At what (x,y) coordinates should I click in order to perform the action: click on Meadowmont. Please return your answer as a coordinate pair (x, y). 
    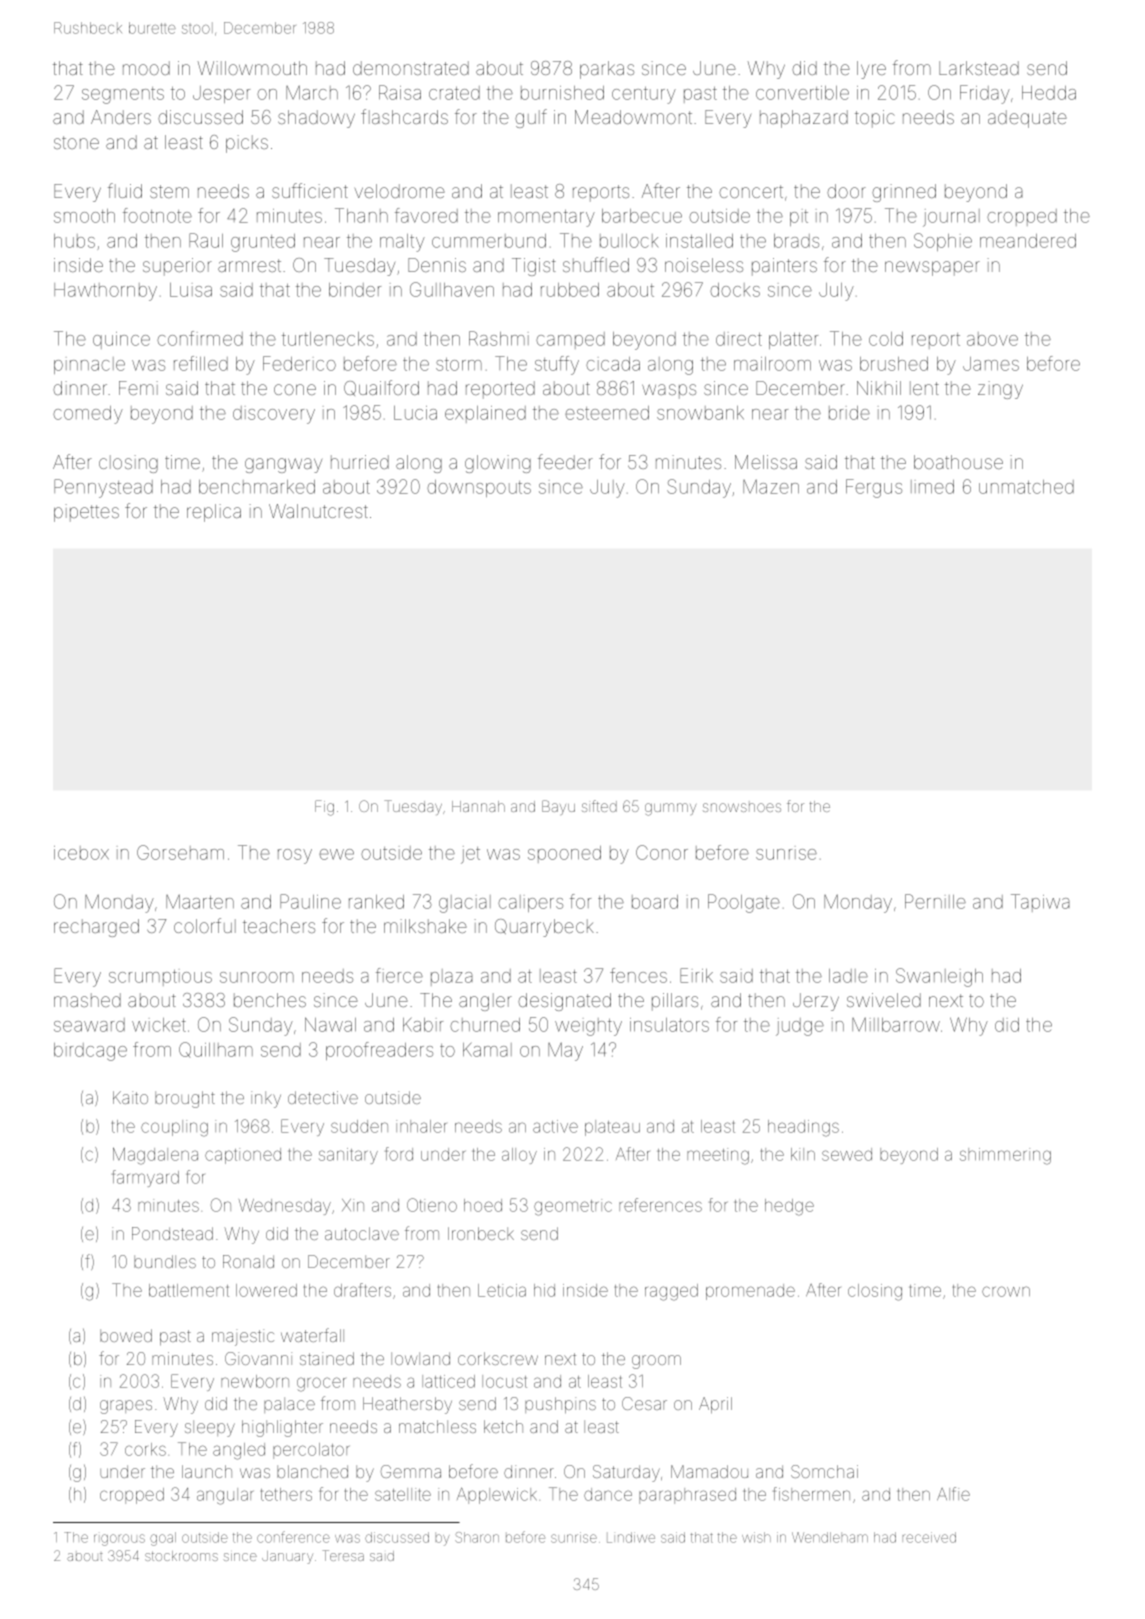
    Looking at the image, I should click on (633, 117).
